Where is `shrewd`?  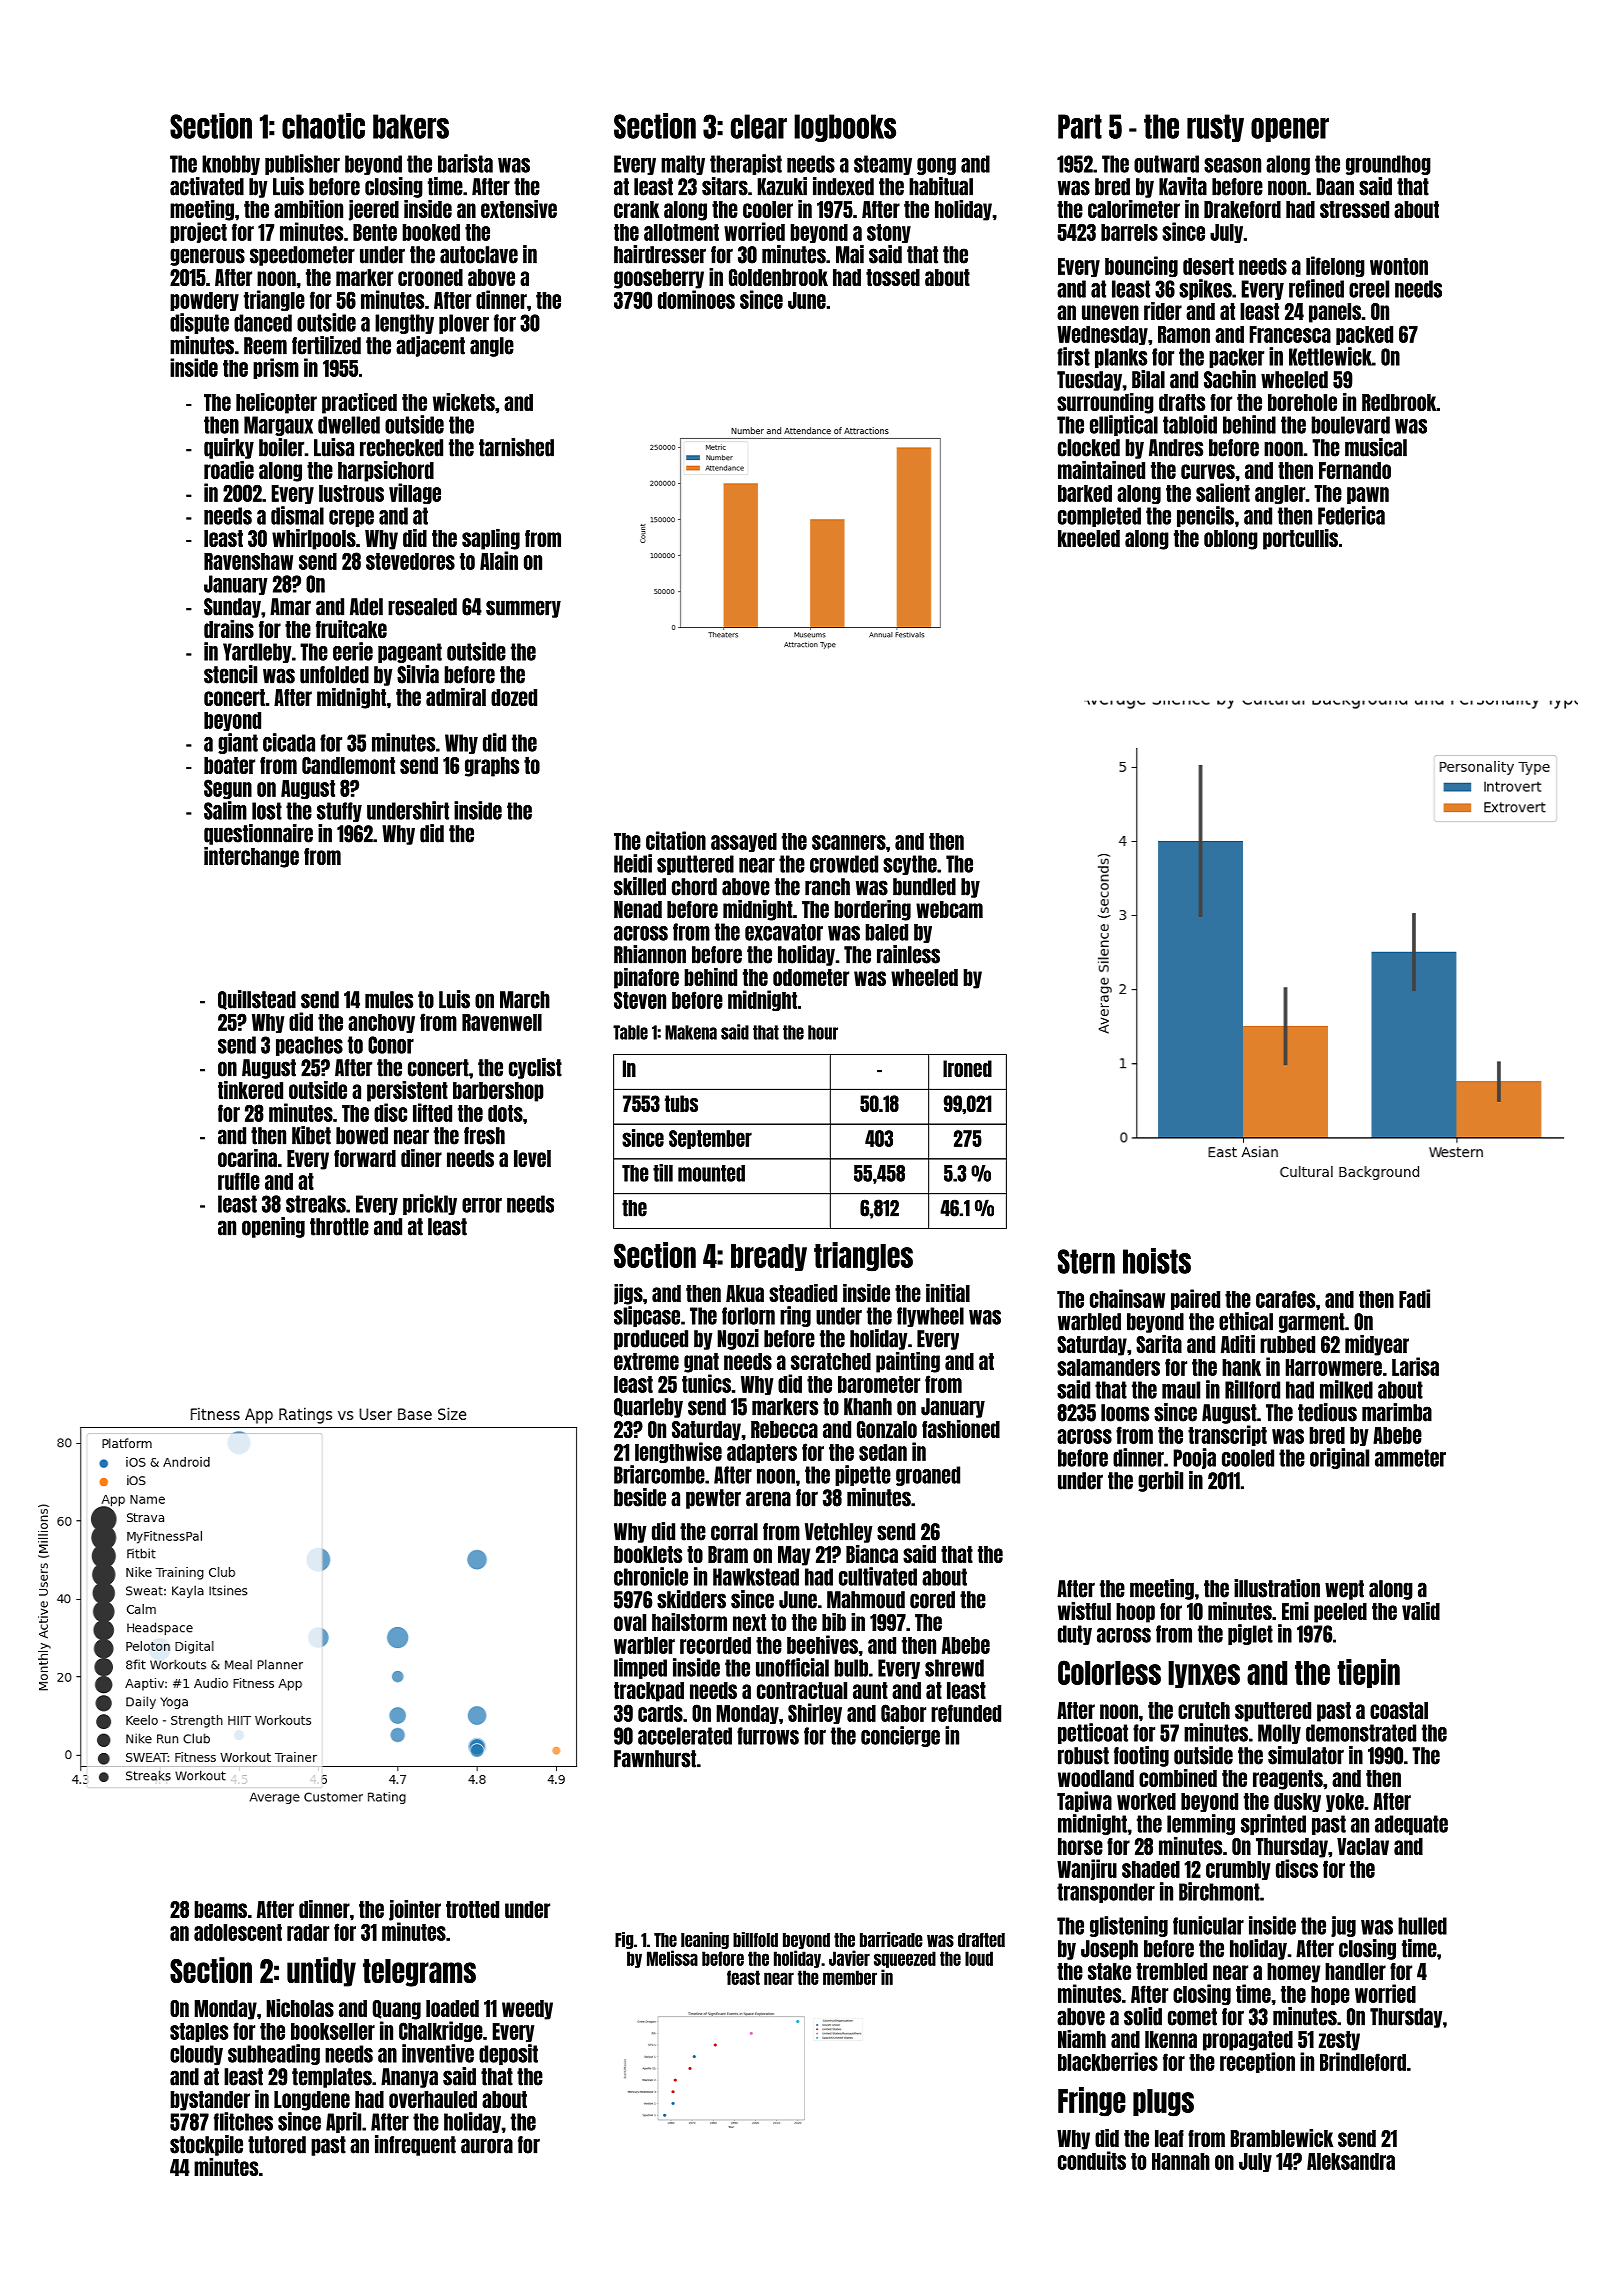 shrewd is located at coordinates (954, 1668).
